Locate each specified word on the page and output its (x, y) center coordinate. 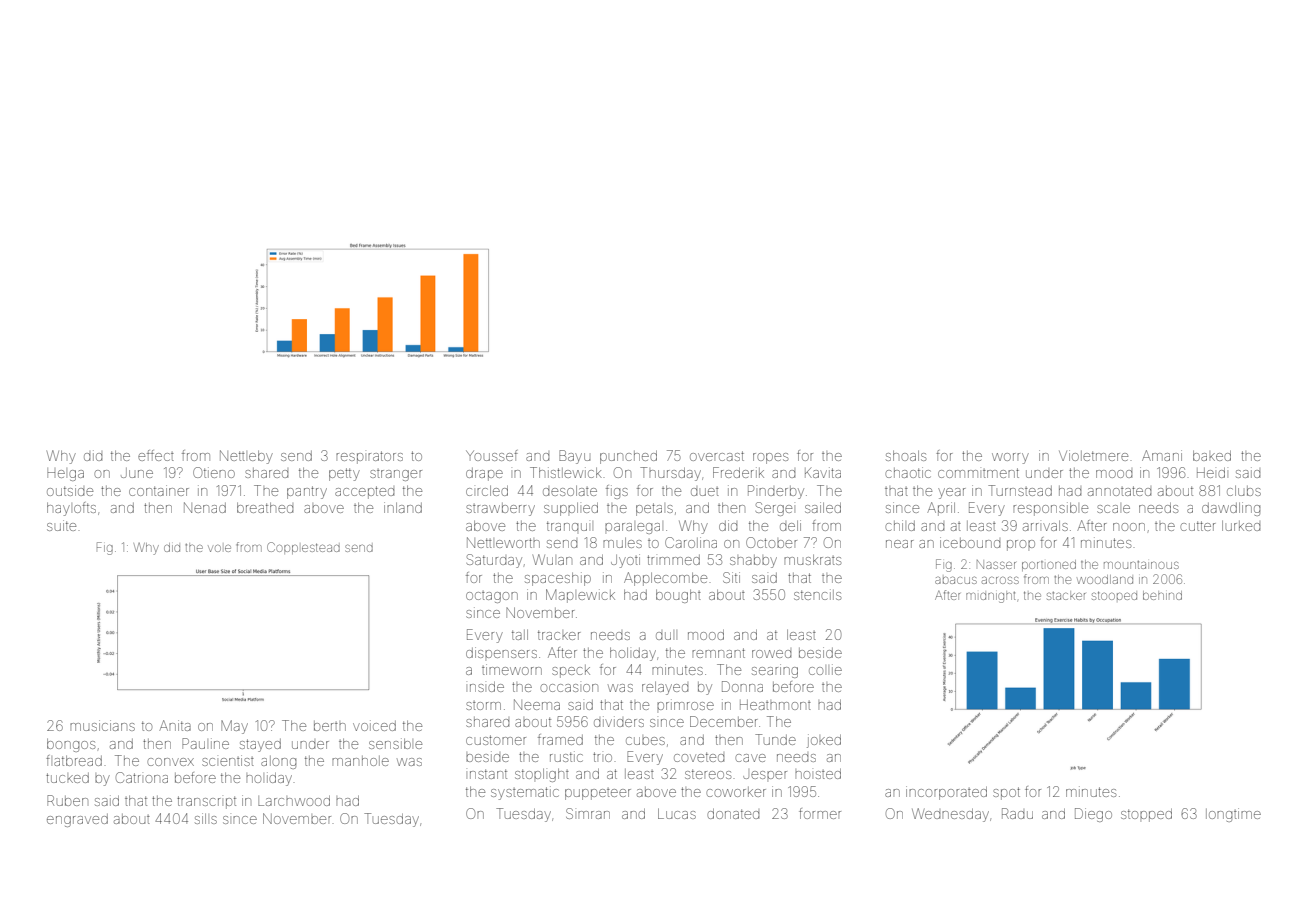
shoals (906, 456)
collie (825, 669)
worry (1010, 458)
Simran (588, 813)
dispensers (501, 652)
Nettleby (246, 457)
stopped (1146, 815)
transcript (206, 802)
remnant (718, 653)
